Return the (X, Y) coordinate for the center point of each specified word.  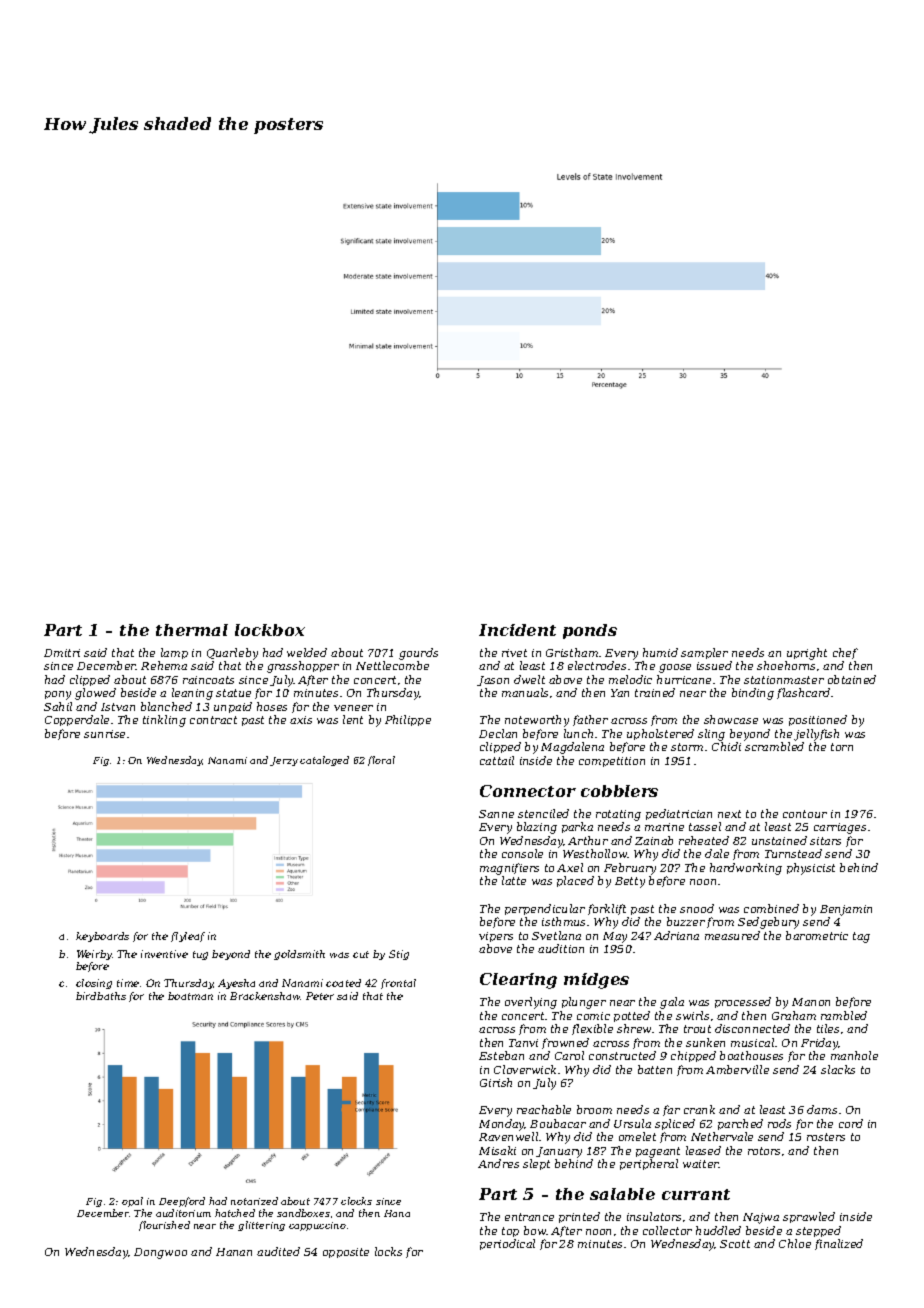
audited (278, 1251)
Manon (811, 1002)
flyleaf (188, 937)
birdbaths (101, 996)
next (729, 814)
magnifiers (509, 869)
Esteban (501, 1055)
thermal (192, 630)
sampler (704, 653)
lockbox (270, 630)
